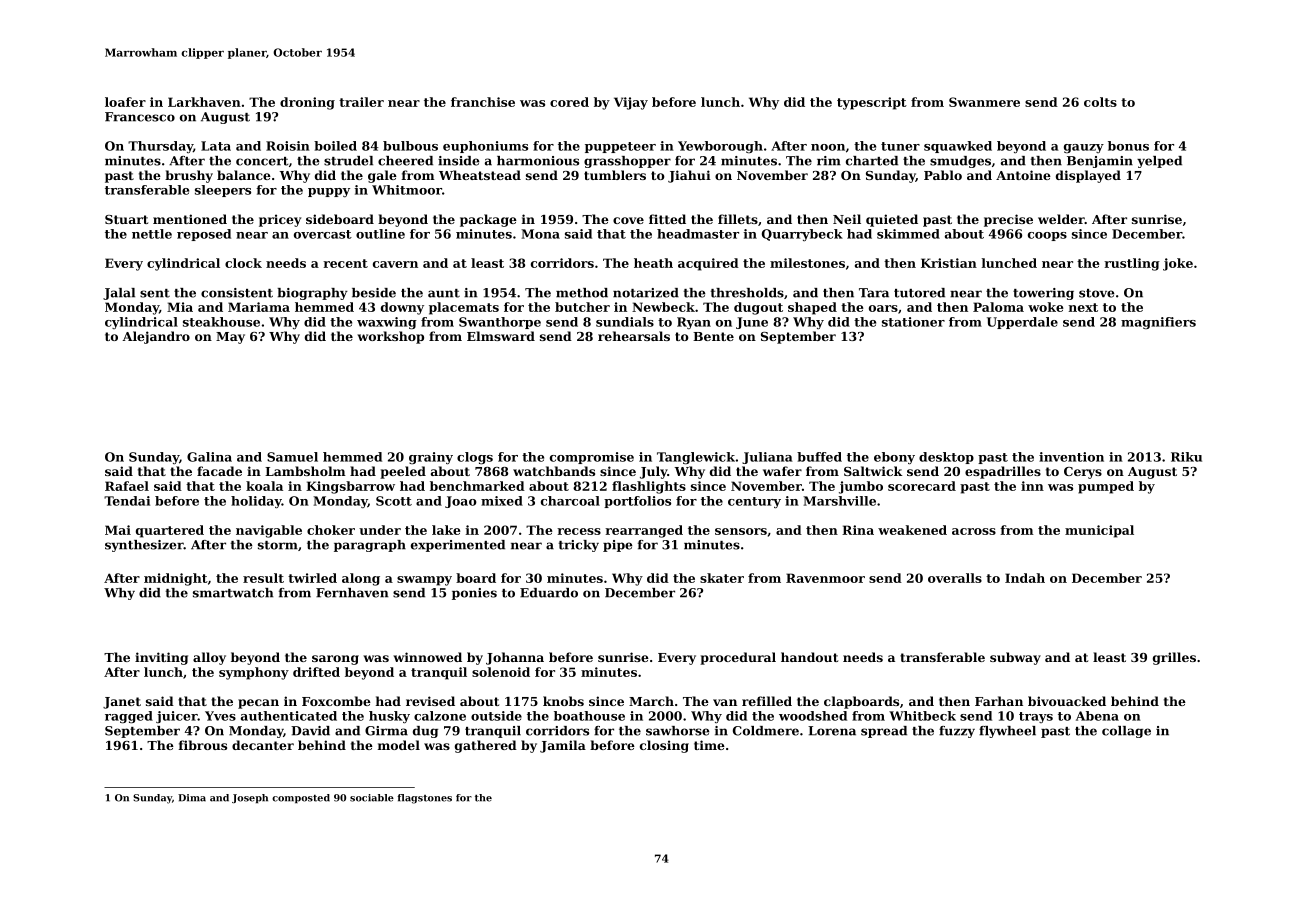  What do you see at coordinates (243, 263) in the page?
I see `clock` at bounding box center [243, 263].
